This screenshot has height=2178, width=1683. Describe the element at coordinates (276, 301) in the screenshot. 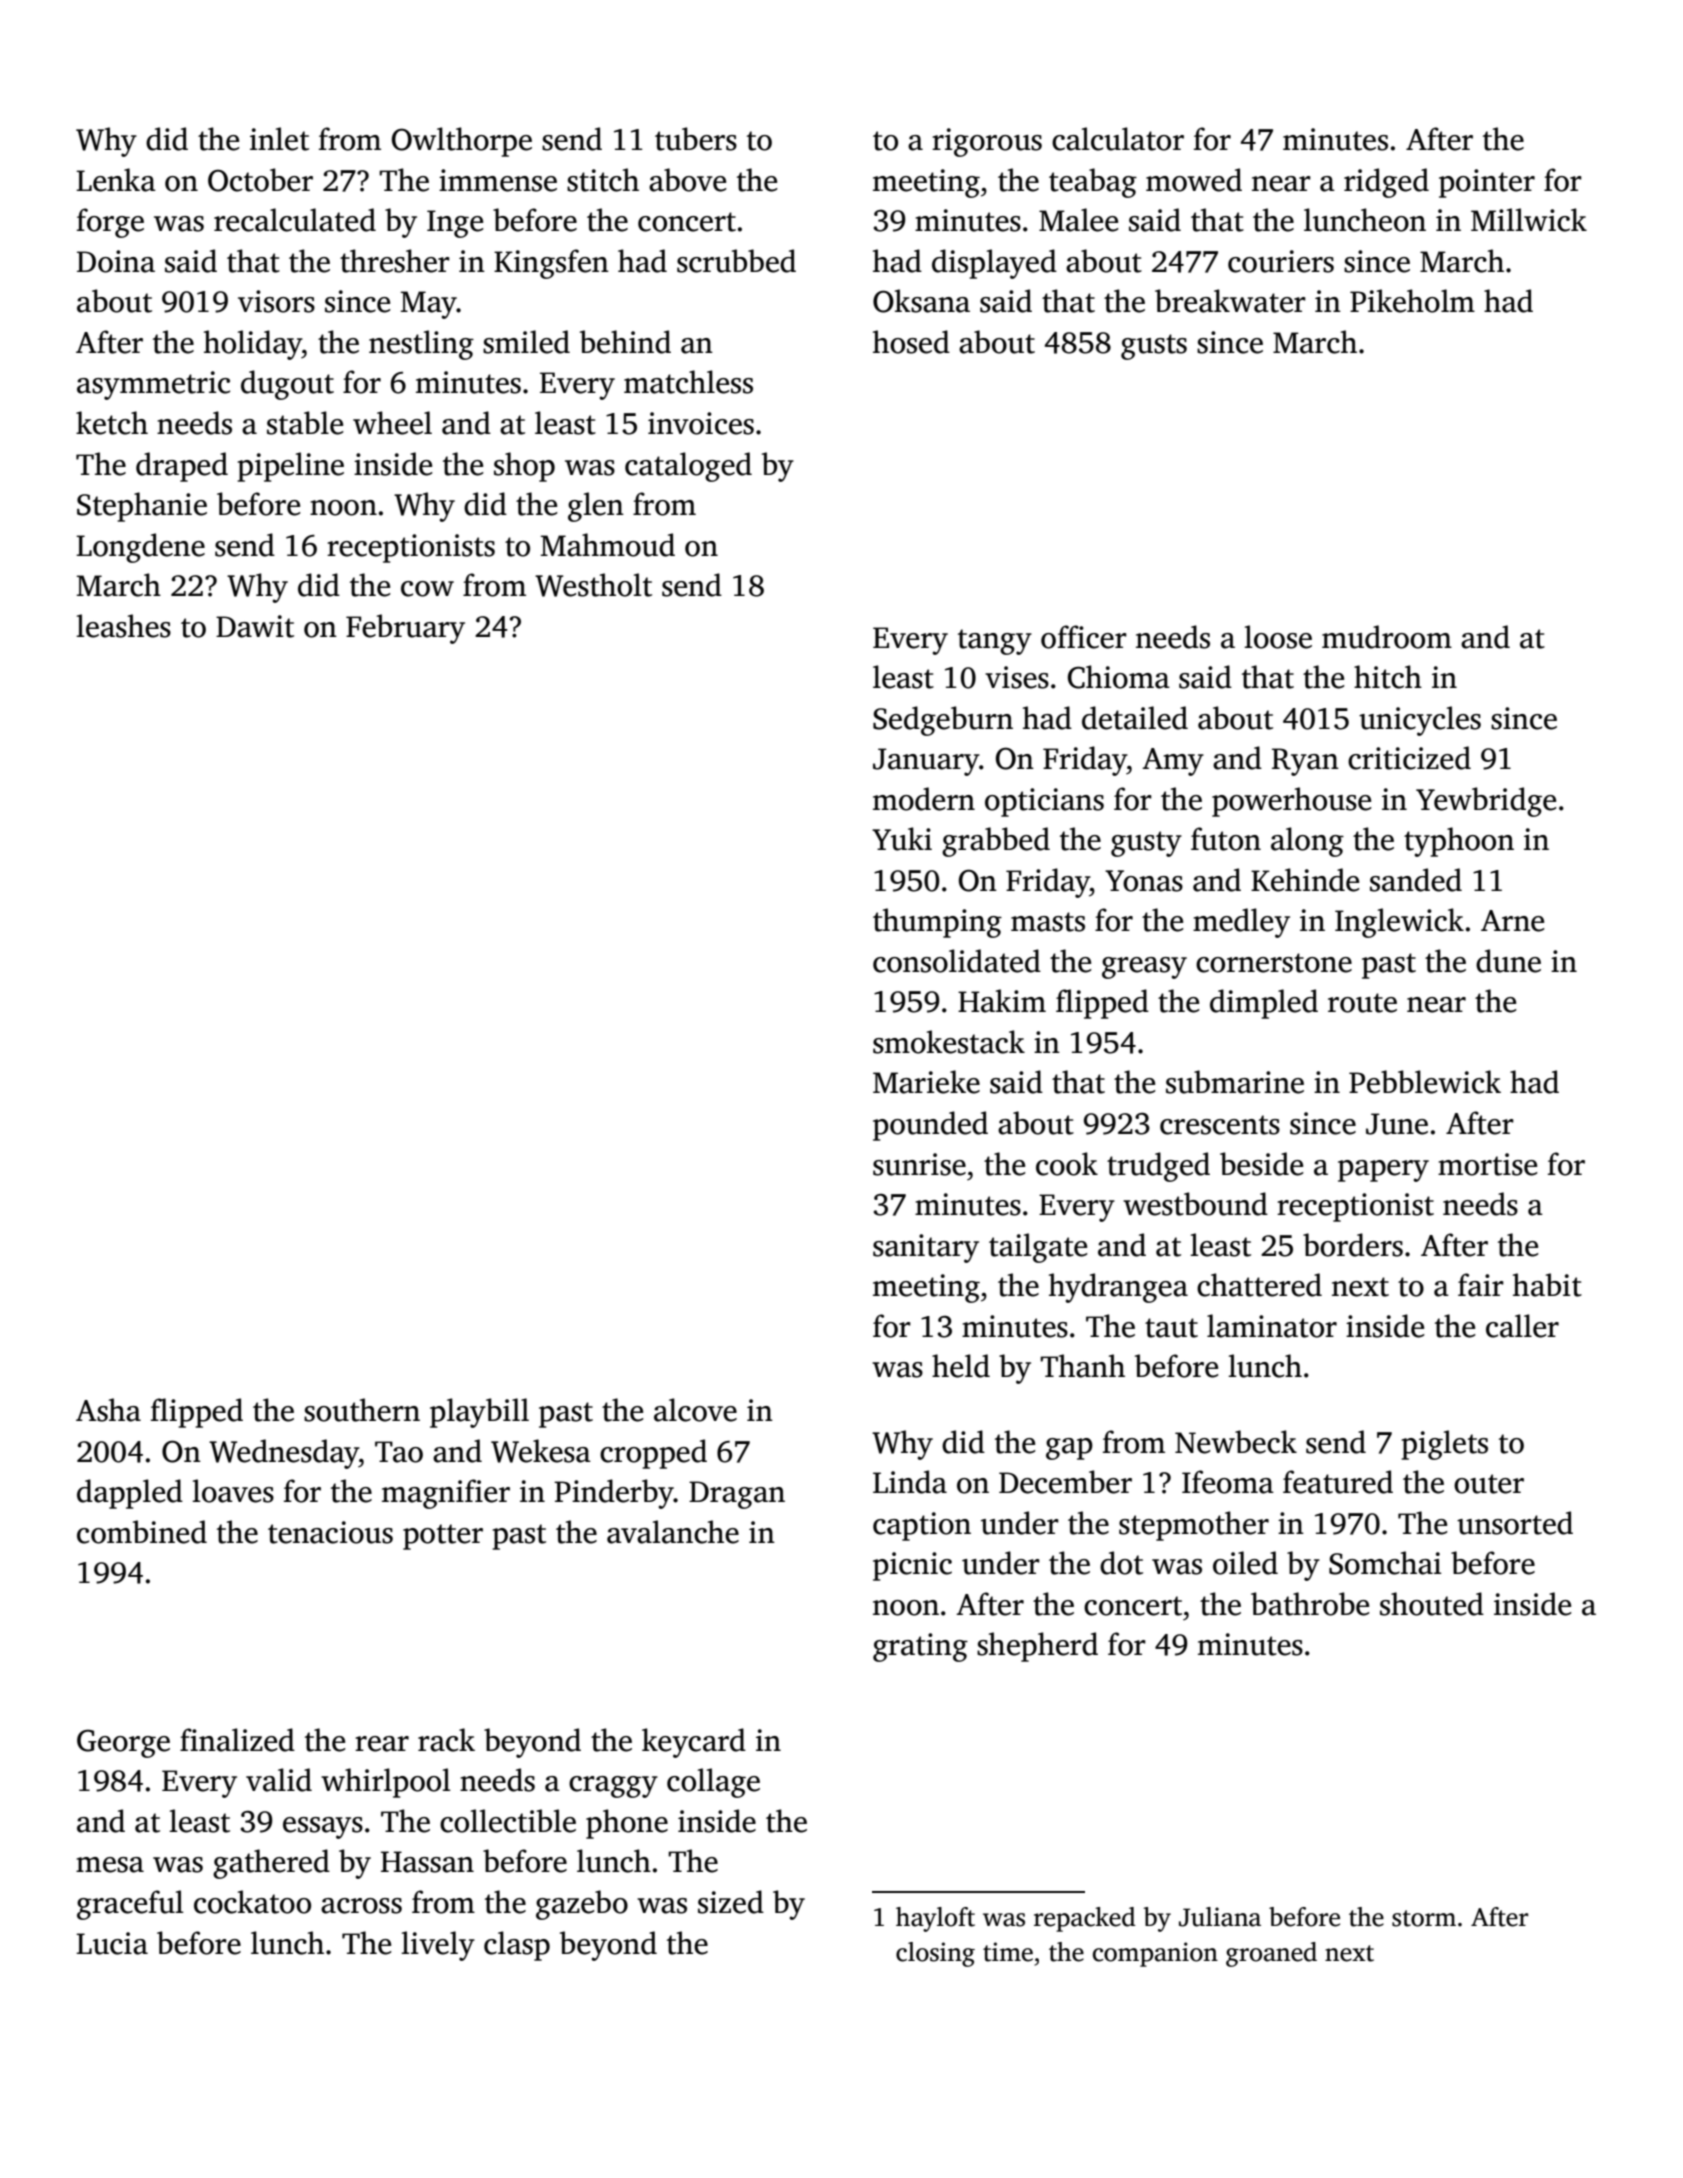

I see `visors` at that location.
